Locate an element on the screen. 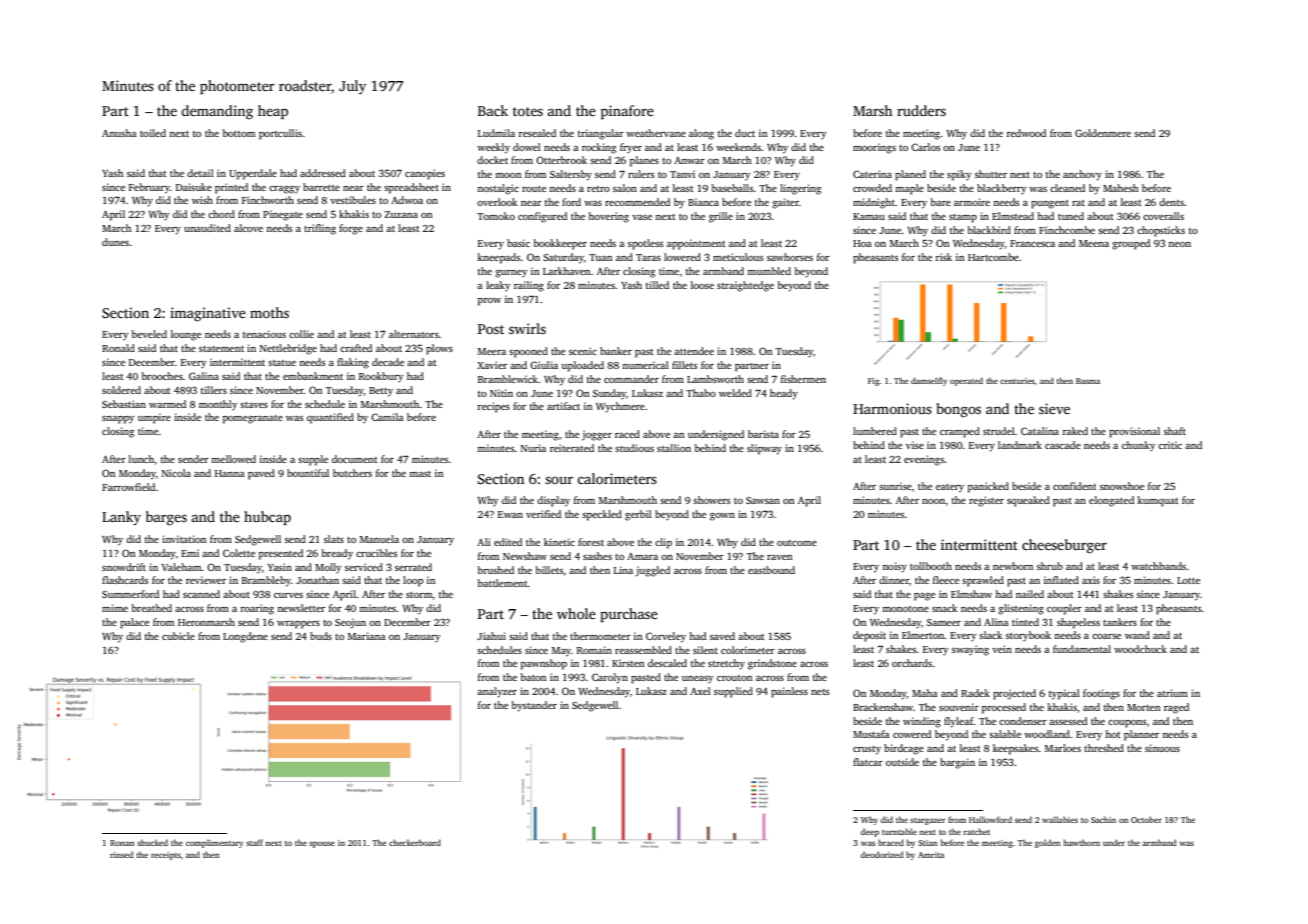  fillets is located at coordinates (684, 365).
